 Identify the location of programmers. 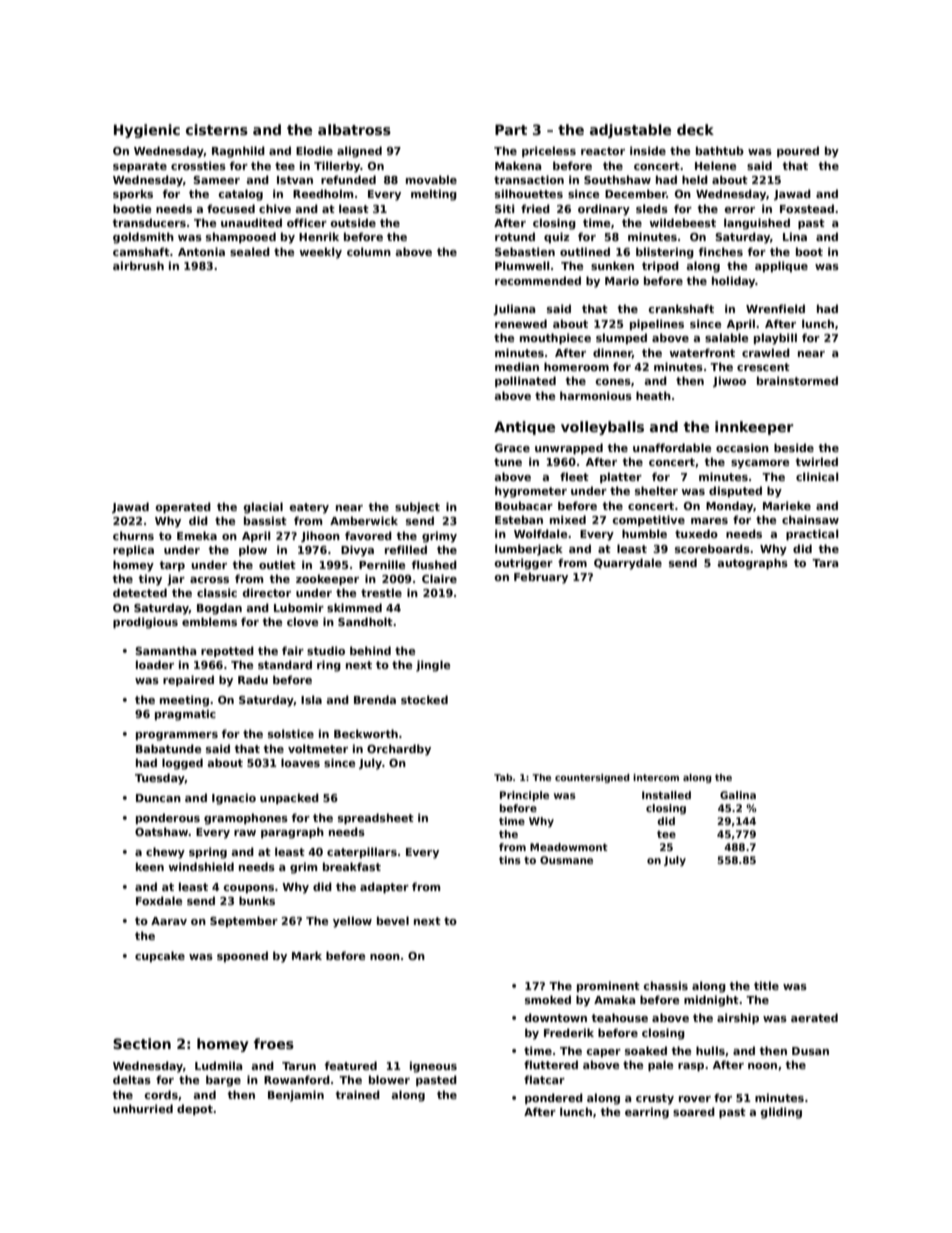
(177, 736).
